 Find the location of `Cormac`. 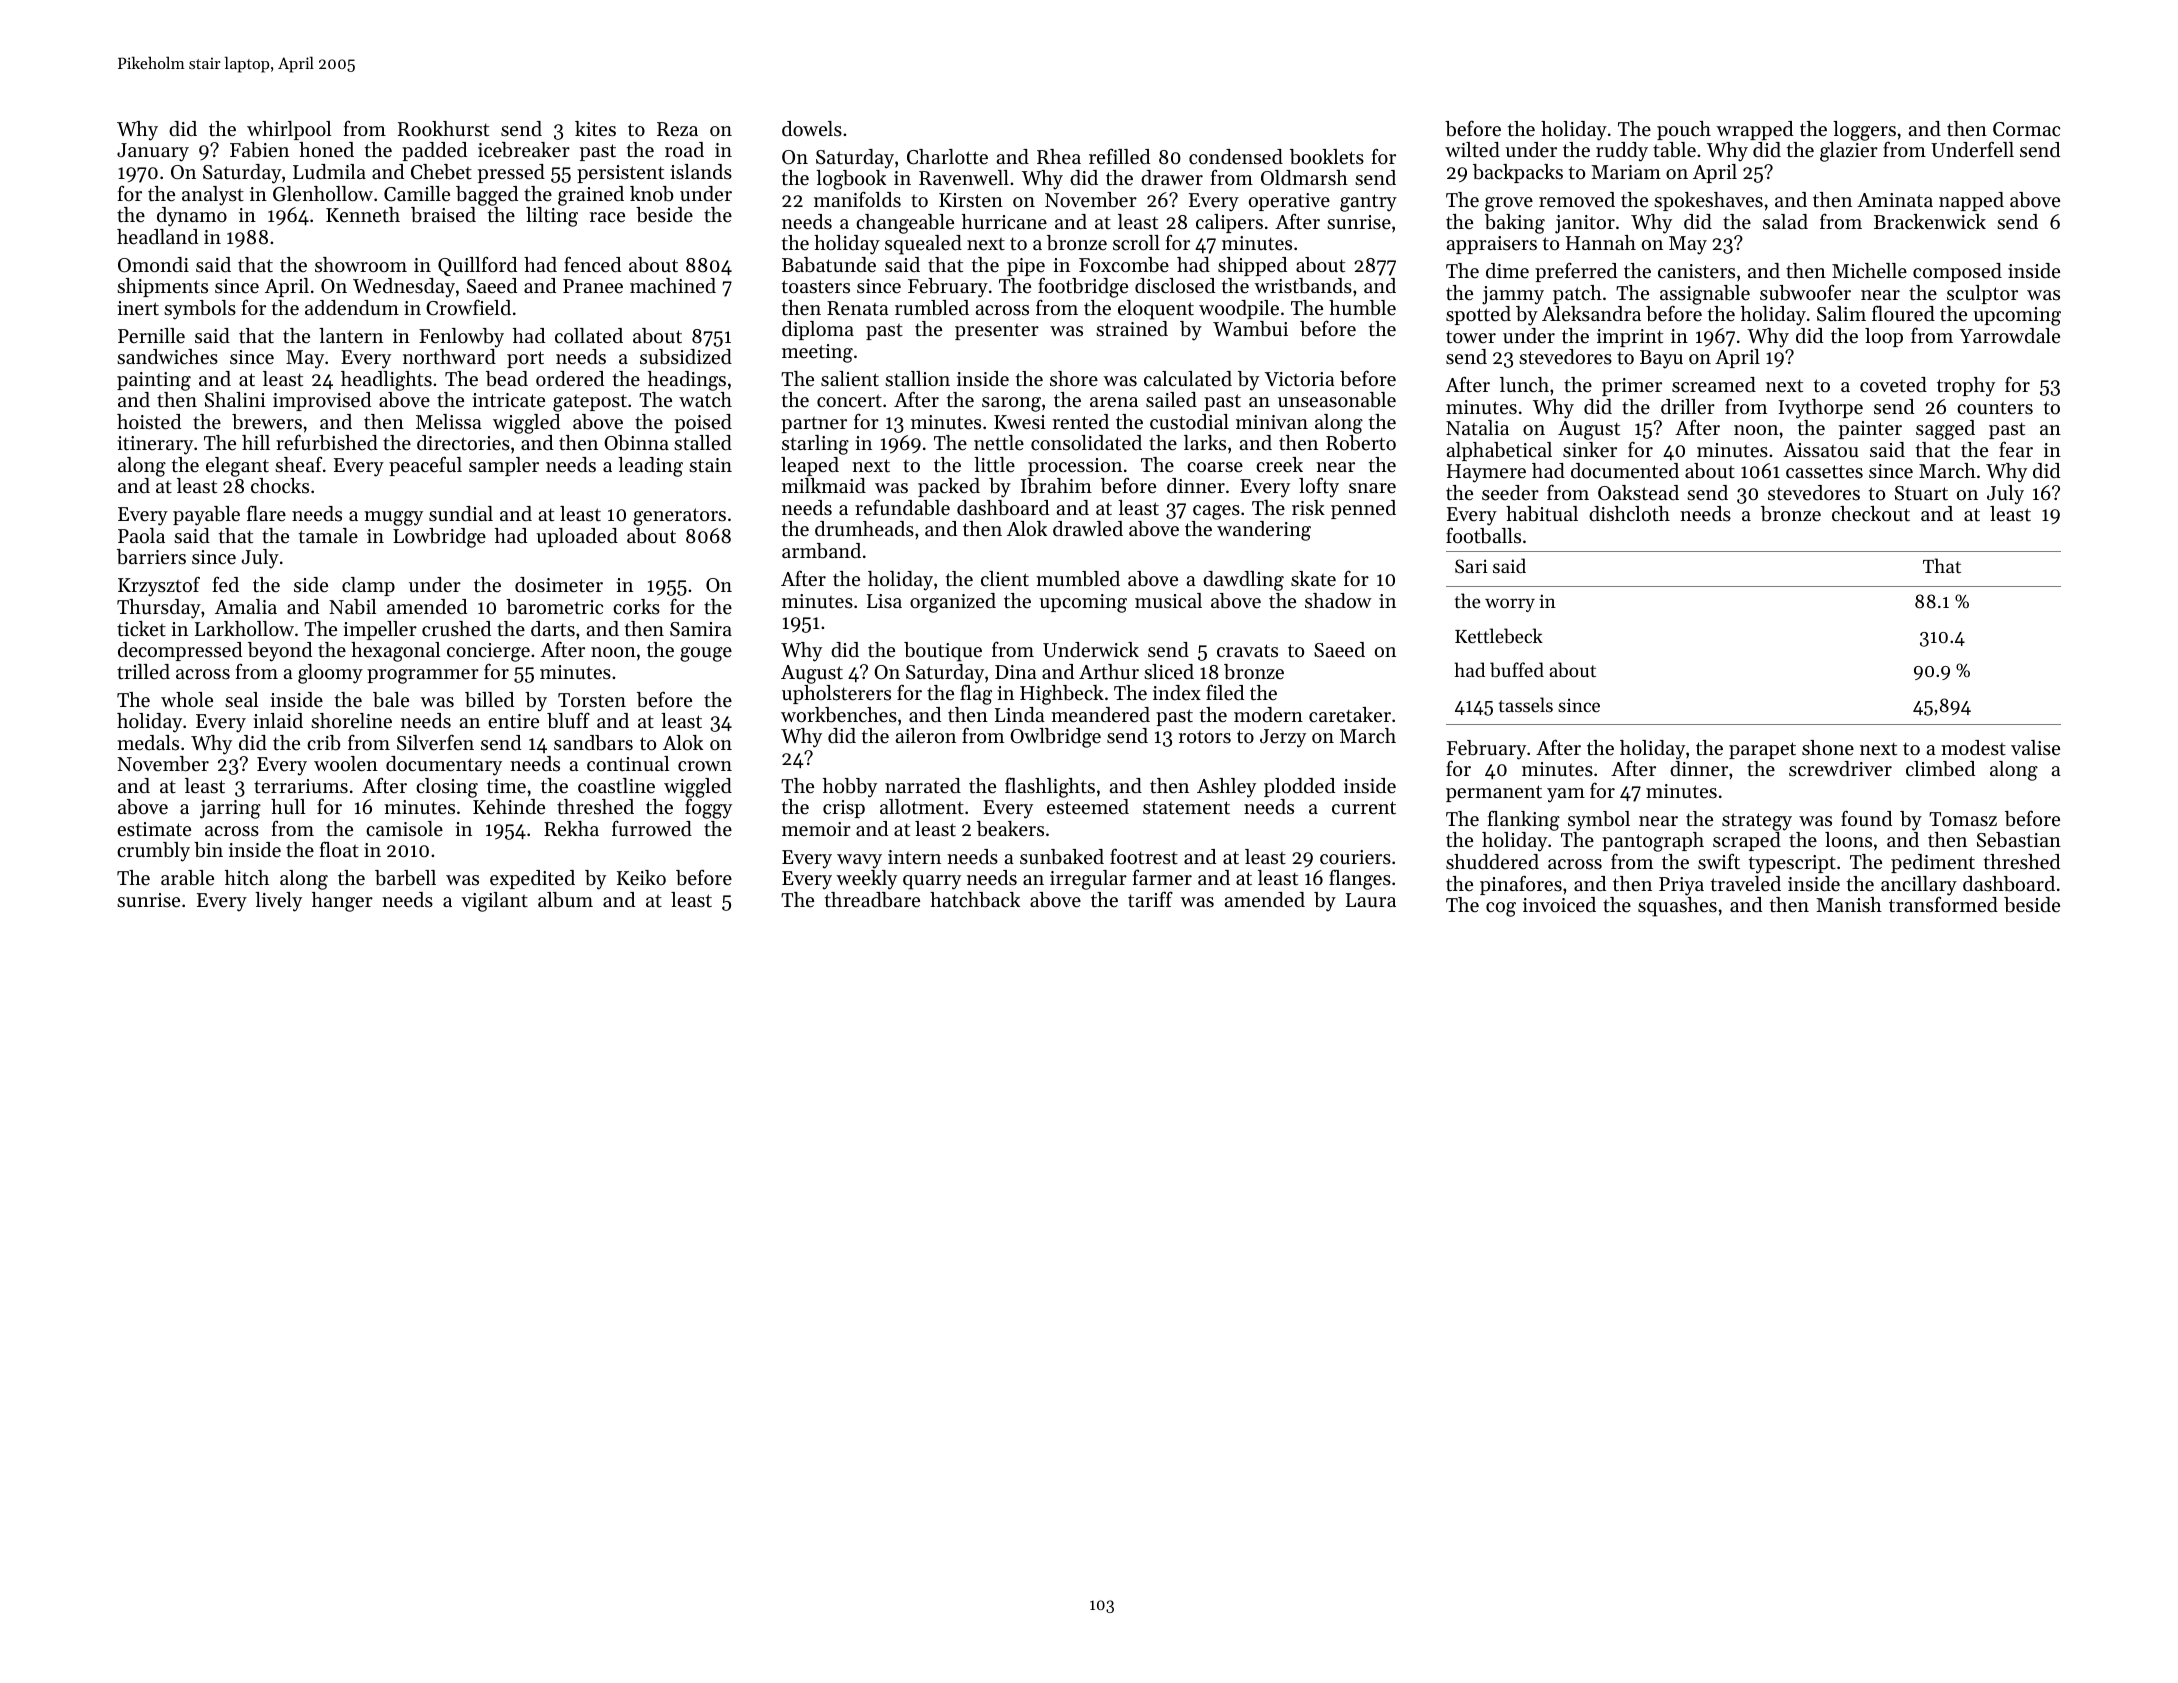

Cormac is located at coordinates (2026, 129).
